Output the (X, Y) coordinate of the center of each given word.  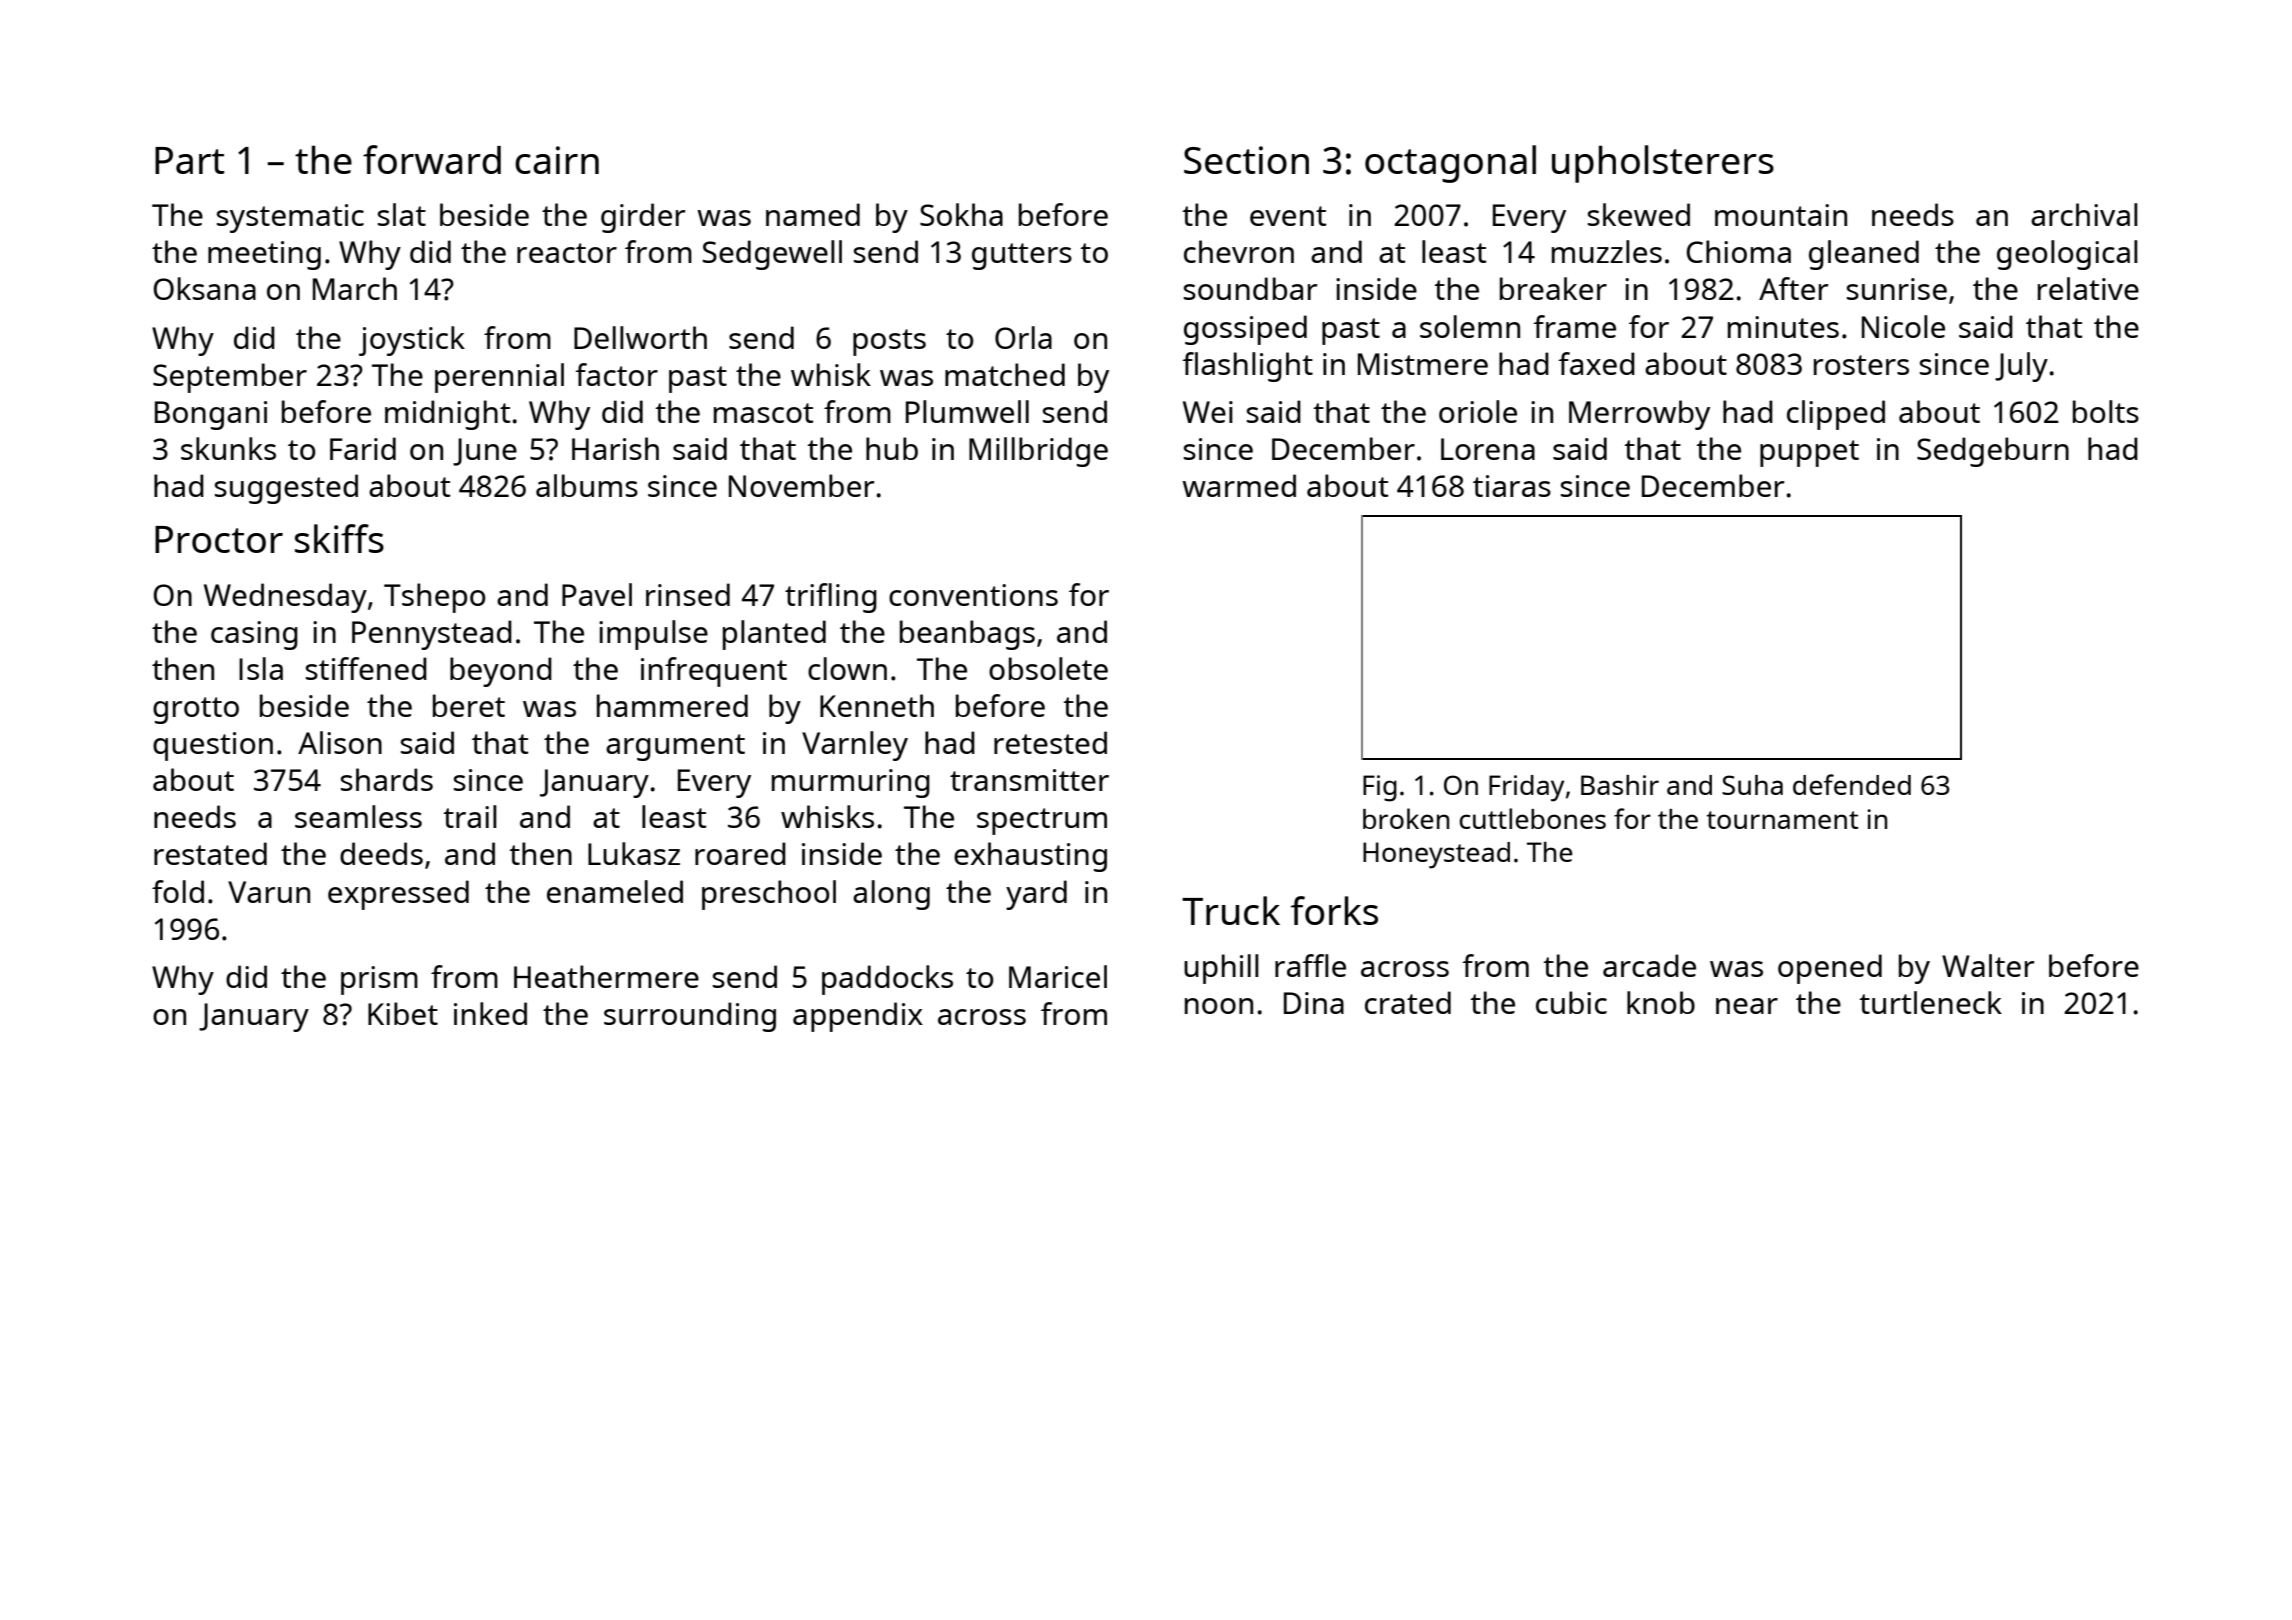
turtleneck (1930, 1002)
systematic (290, 218)
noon (1219, 1006)
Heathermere (606, 976)
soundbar (1251, 288)
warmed (1239, 485)
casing (254, 635)
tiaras (1512, 486)
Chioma (1739, 251)
